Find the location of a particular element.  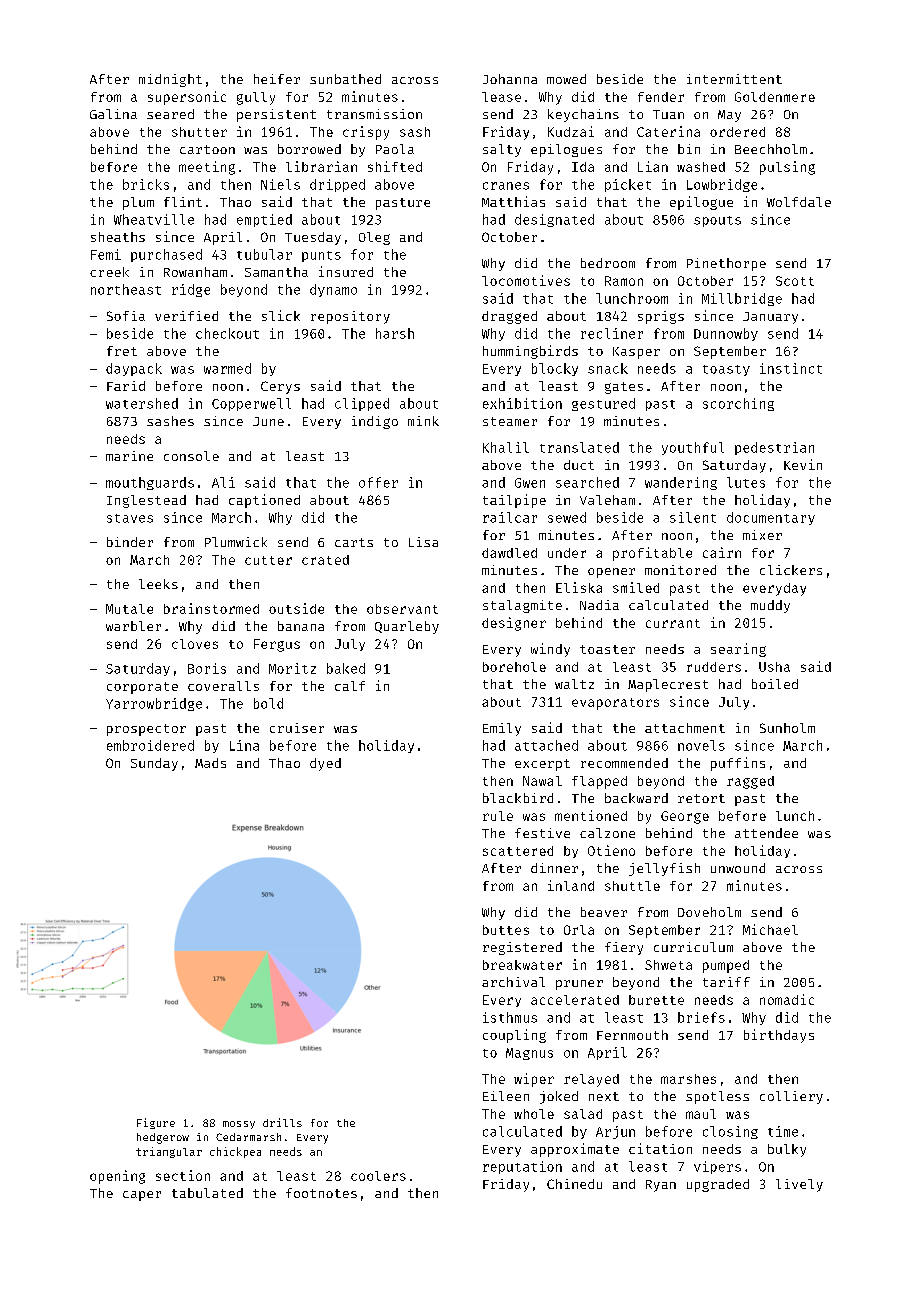

observant is located at coordinates (402, 609).
